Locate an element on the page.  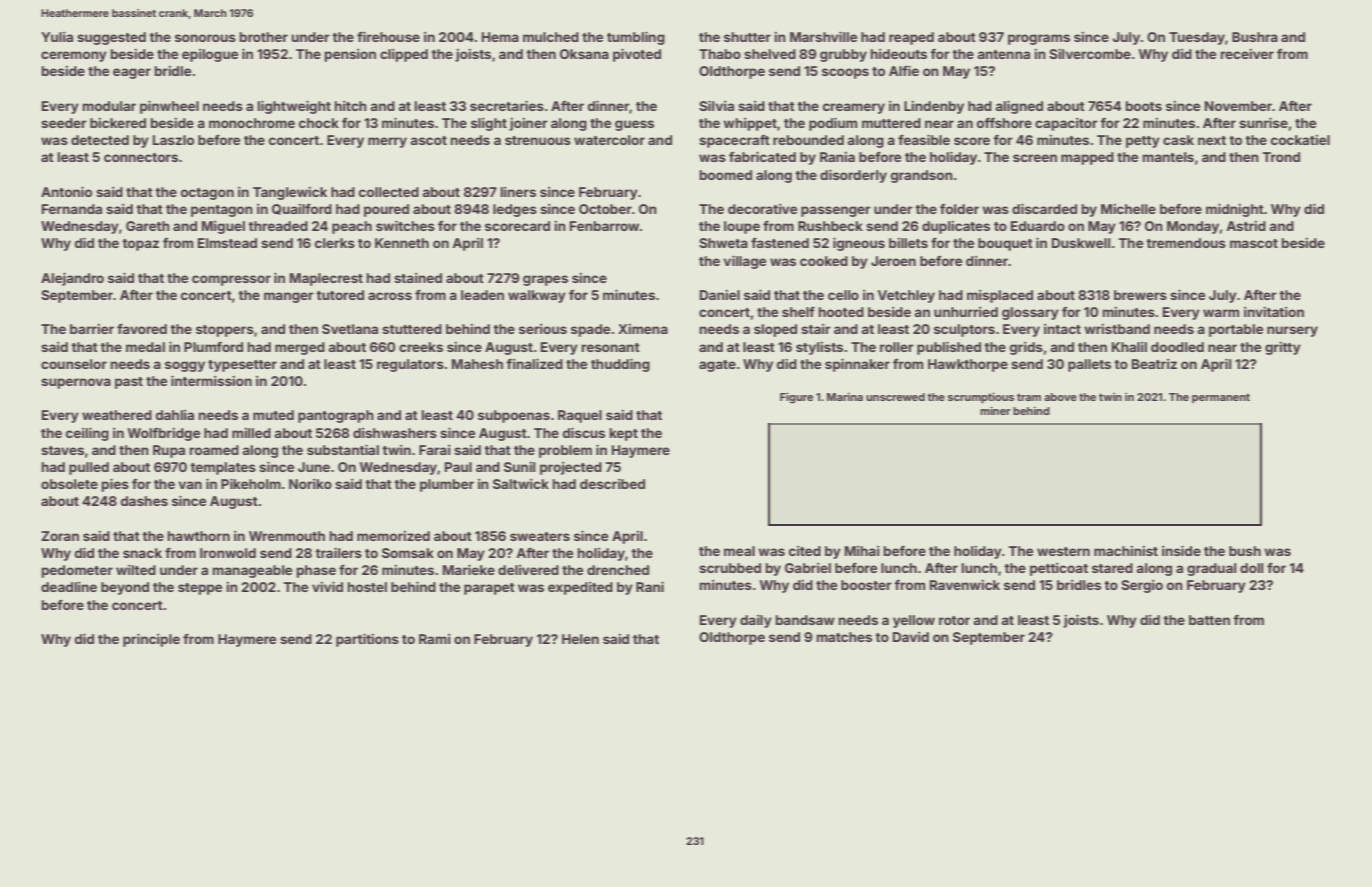
Helen is located at coordinates (580, 639).
